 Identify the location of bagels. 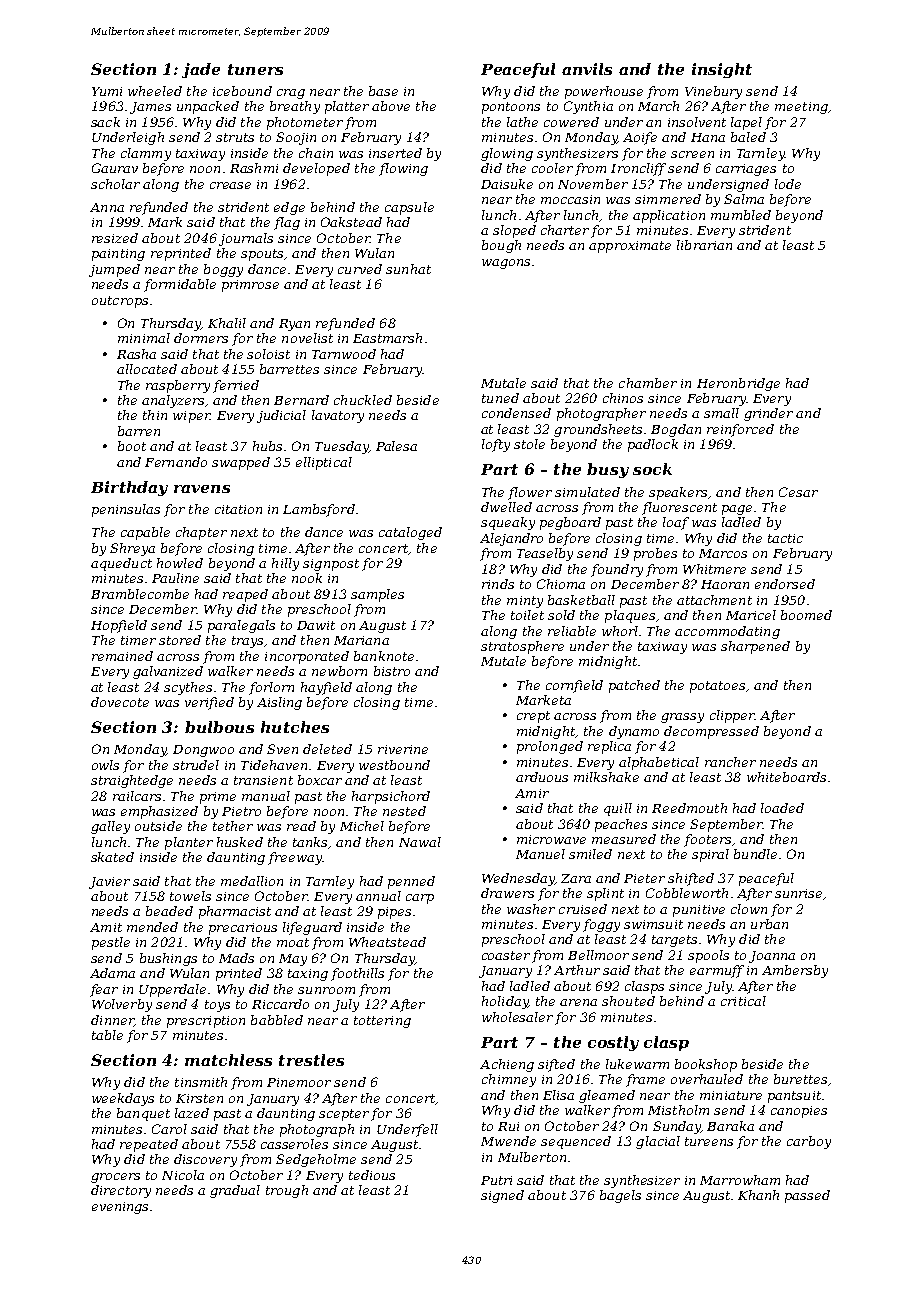
(620, 1196).
